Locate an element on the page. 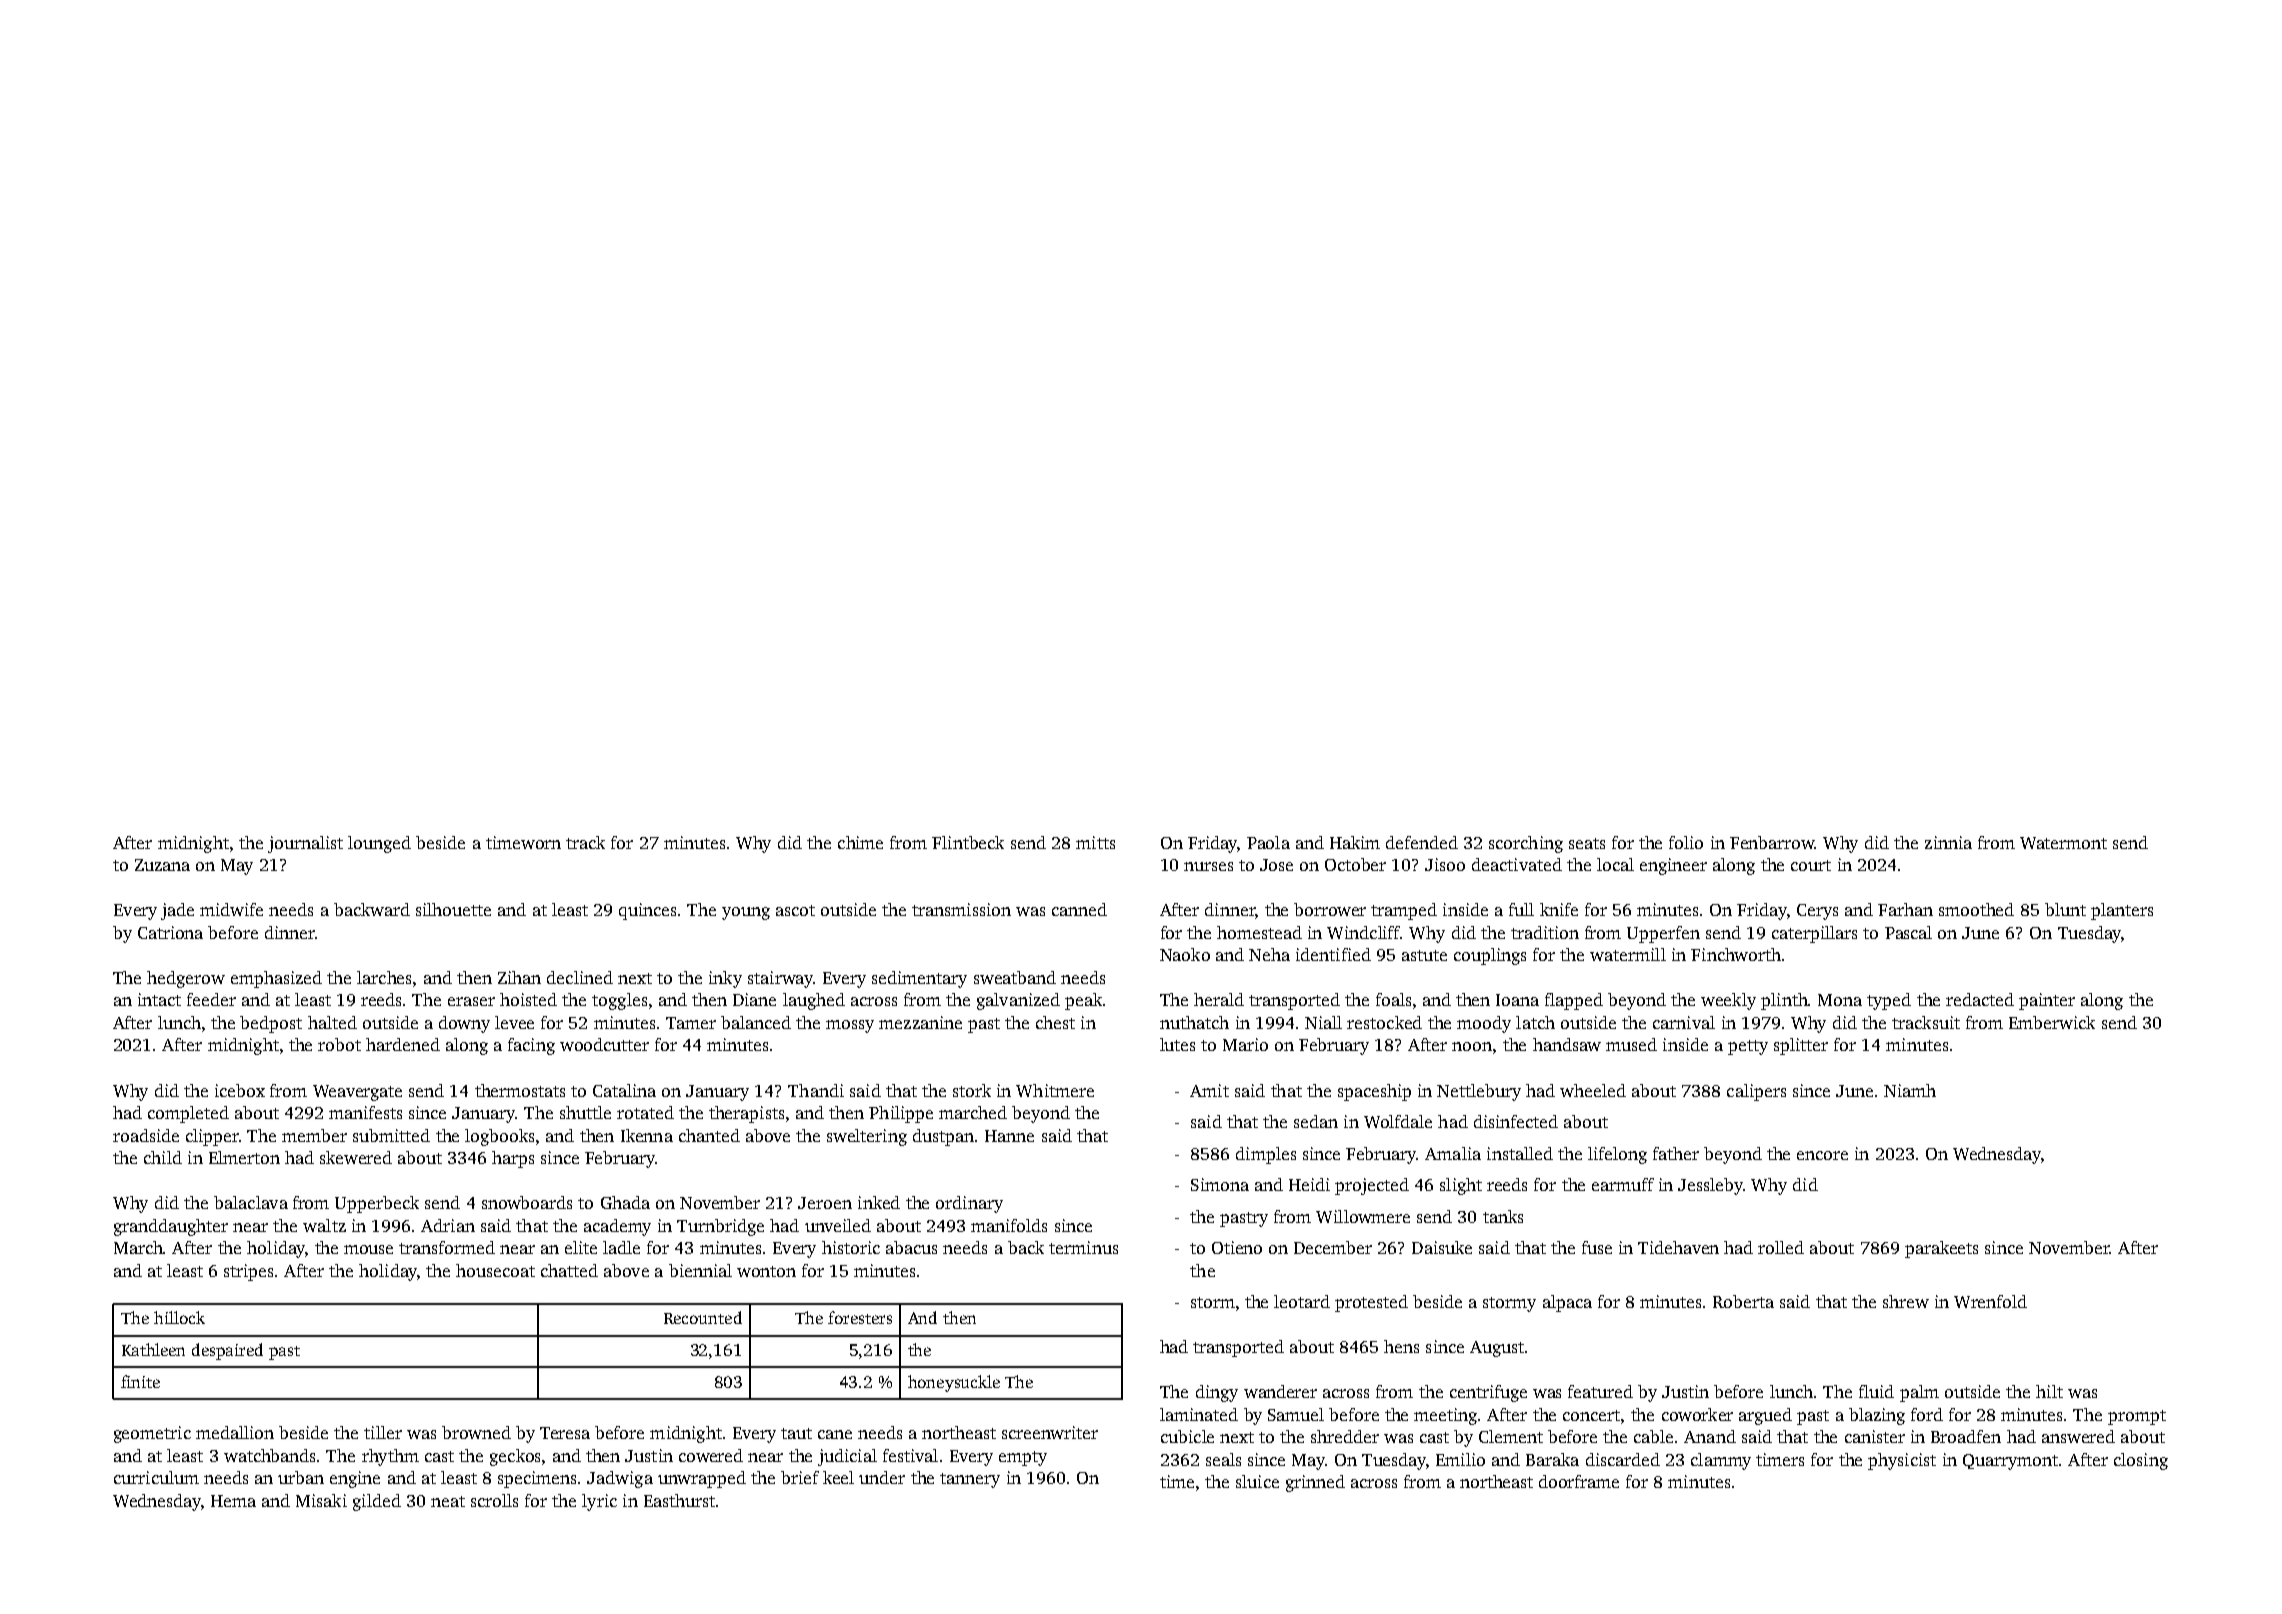 This image has height=1614, width=2282. journalist is located at coordinates (305, 844).
